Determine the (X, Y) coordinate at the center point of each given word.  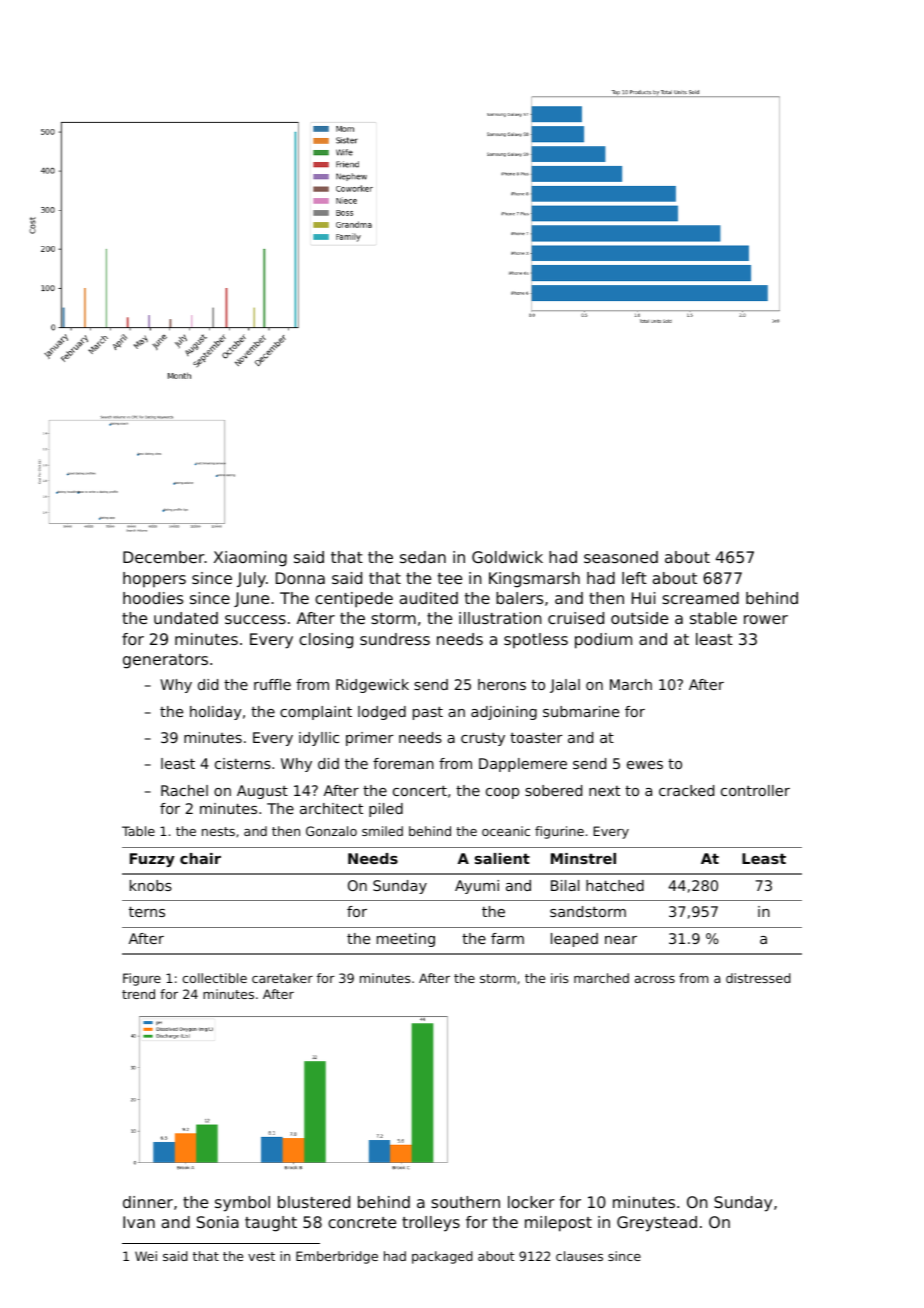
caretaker (282, 978)
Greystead (657, 1224)
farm (507, 938)
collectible (215, 978)
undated (186, 618)
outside (639, 618)
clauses (579, 1256)
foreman (403, 763)
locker (531, 1202)
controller (755, 790)
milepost (558, 1224)
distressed (758, 978)
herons (502, 684)
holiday (216, 713)
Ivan (139, 1222)
